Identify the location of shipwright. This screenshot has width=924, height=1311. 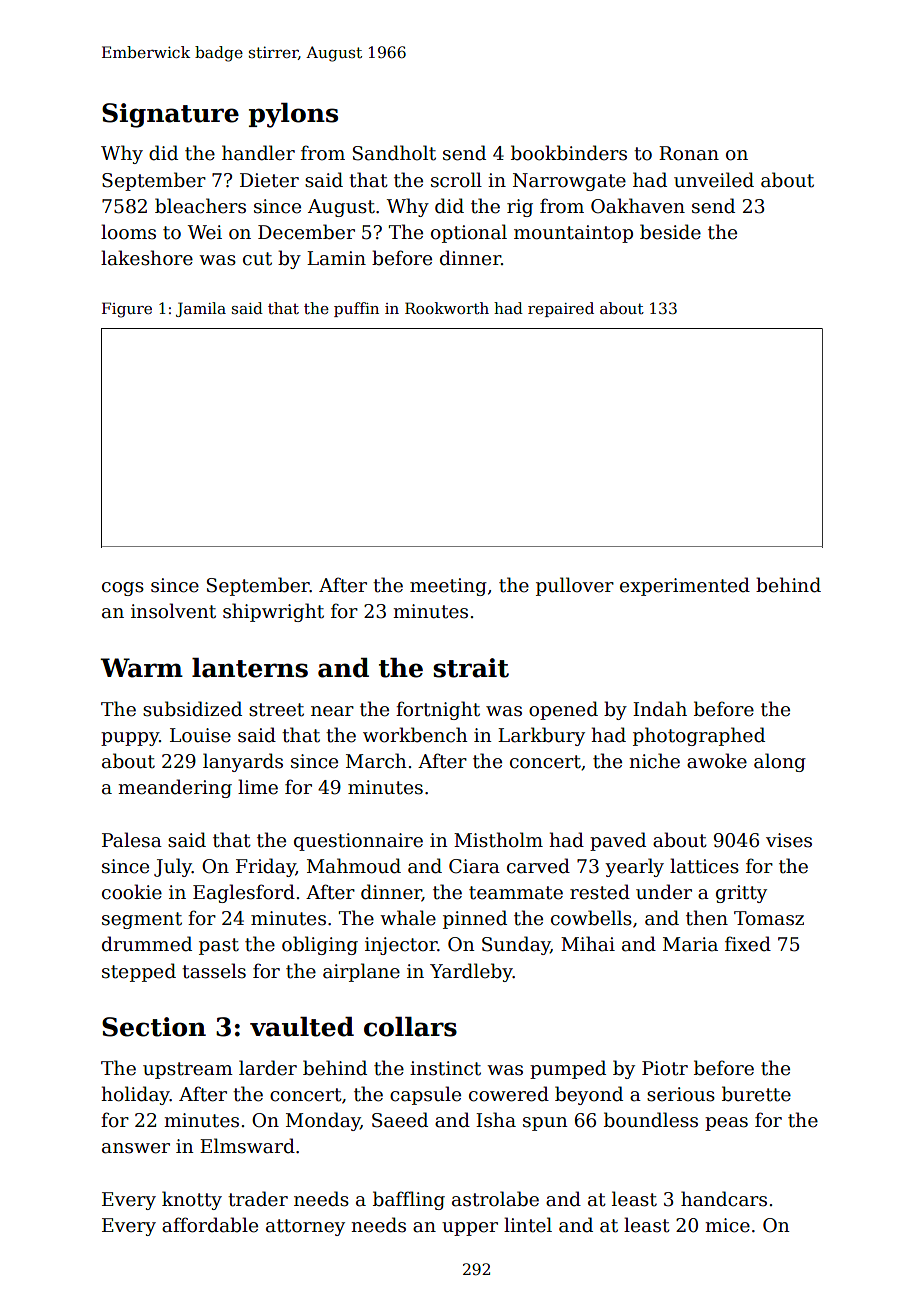
(273, 612).
